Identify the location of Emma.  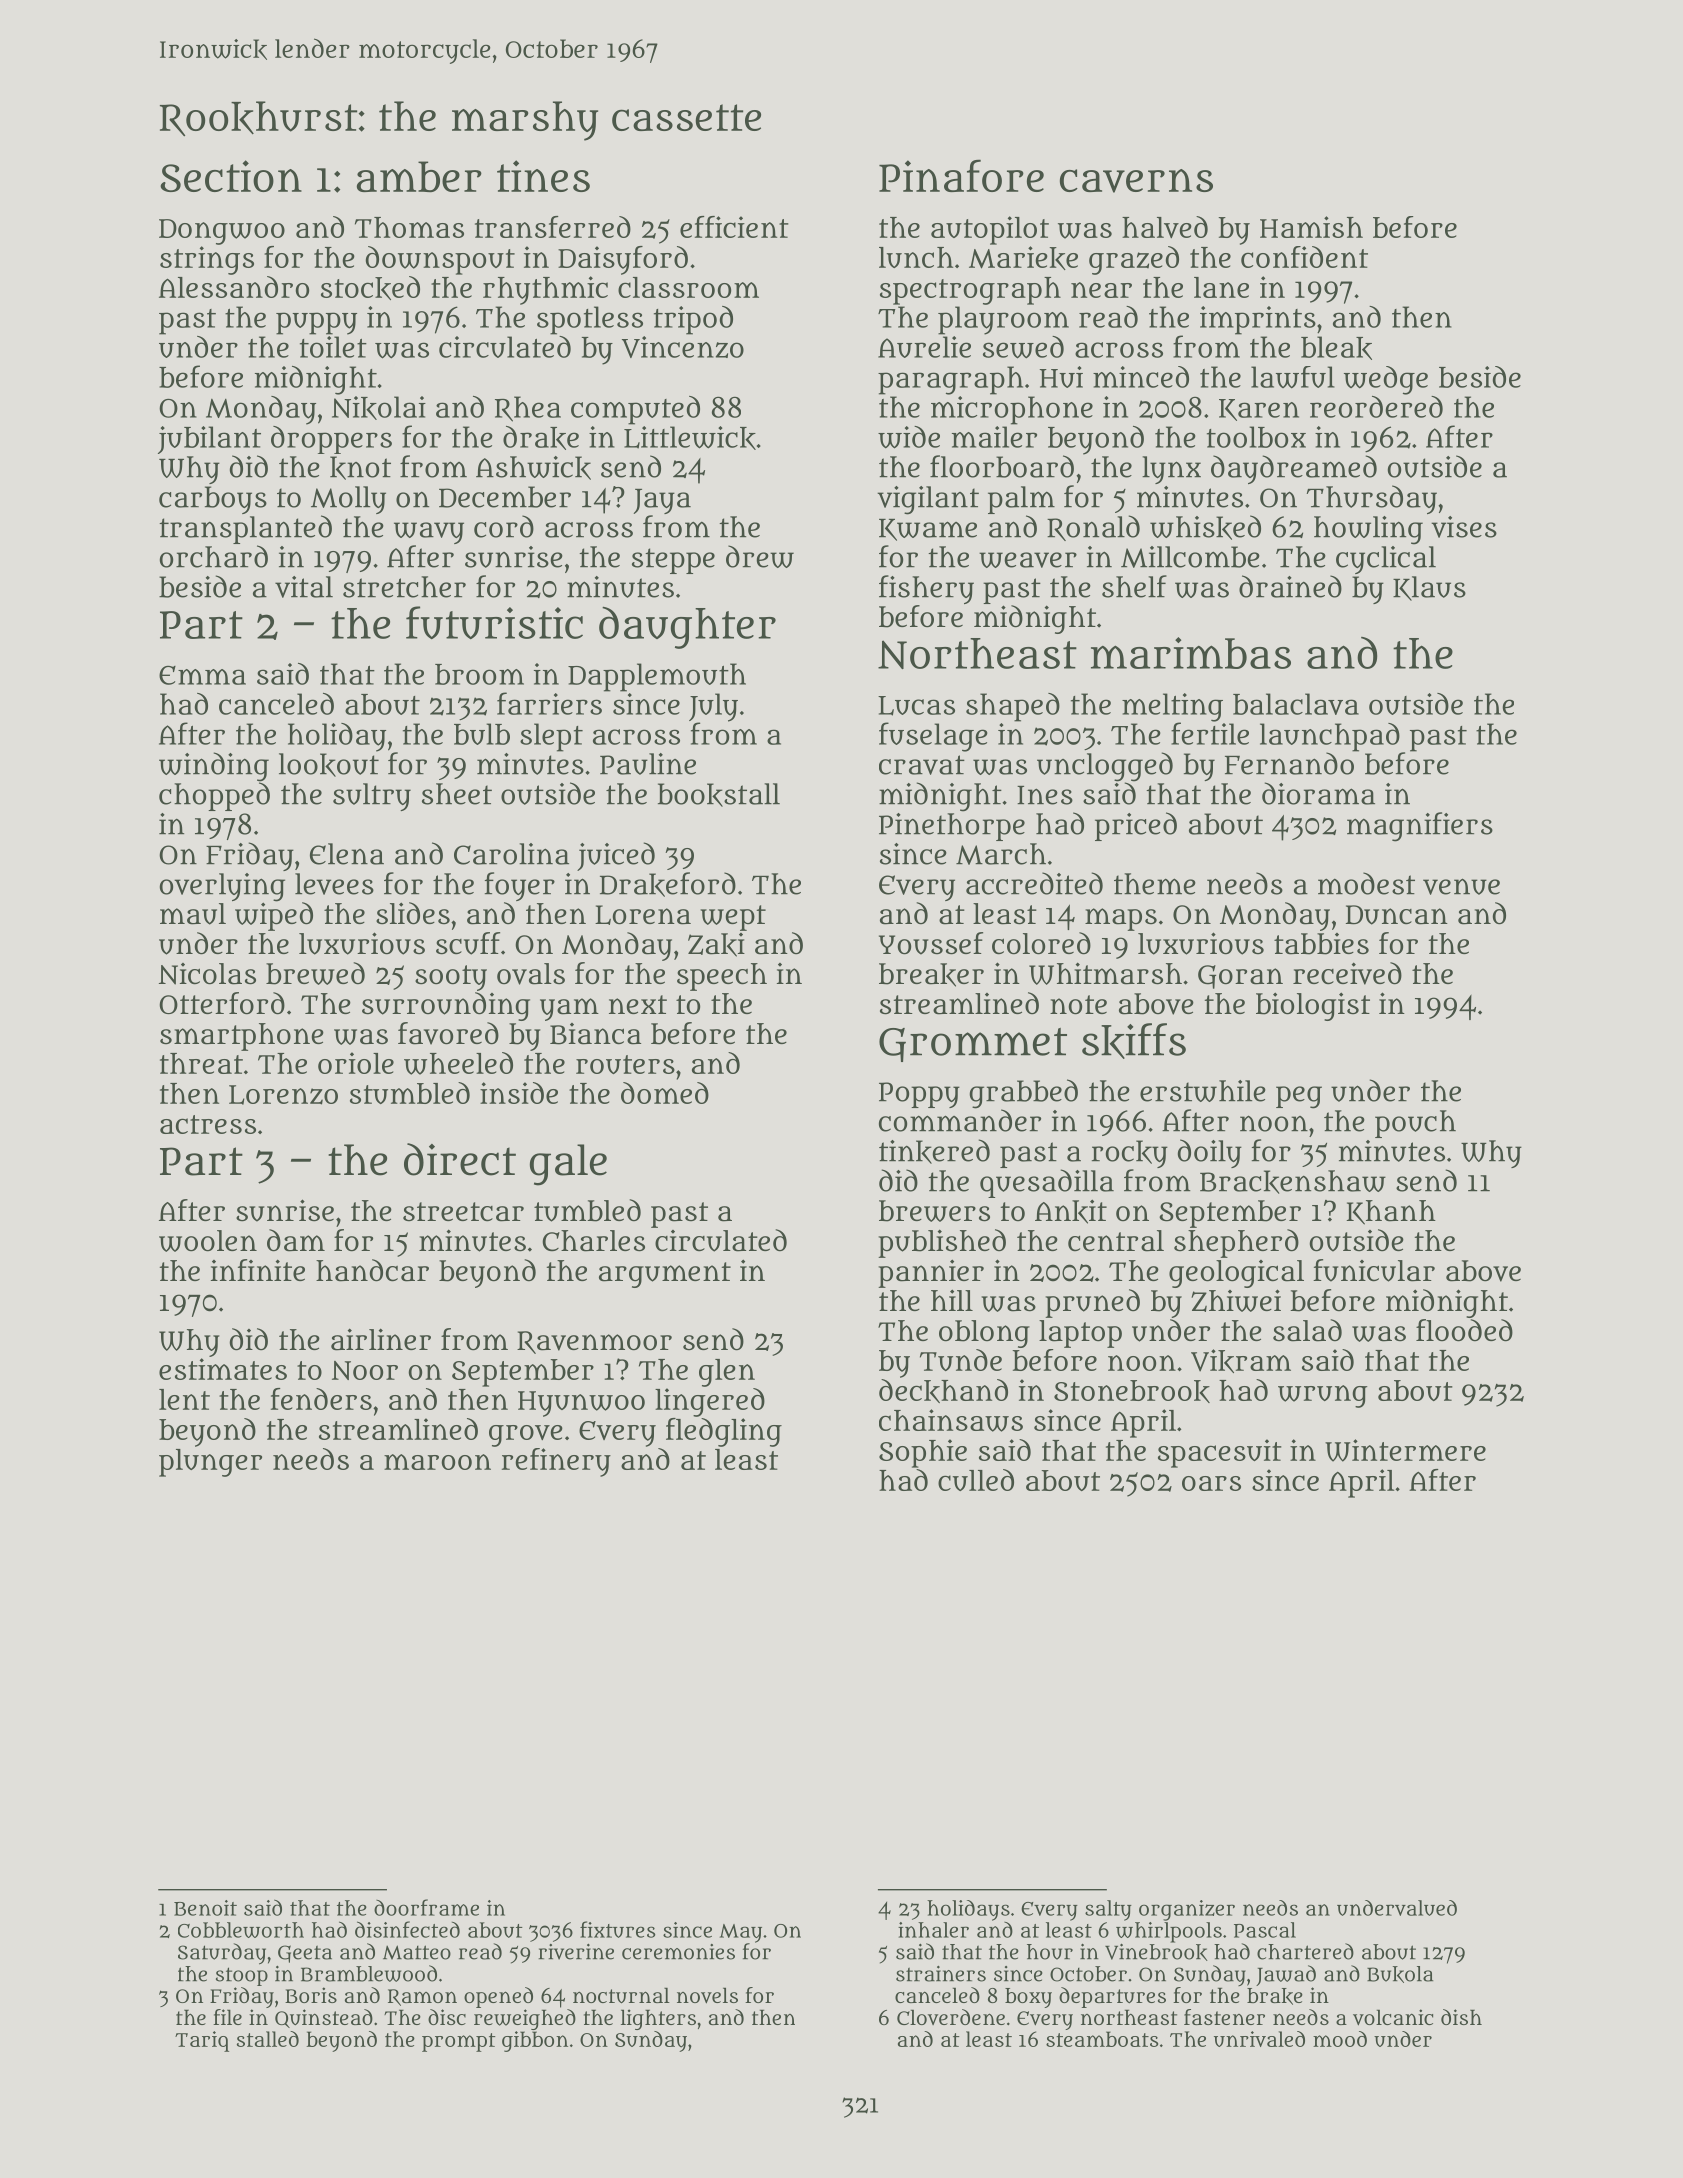
(202, 675).
